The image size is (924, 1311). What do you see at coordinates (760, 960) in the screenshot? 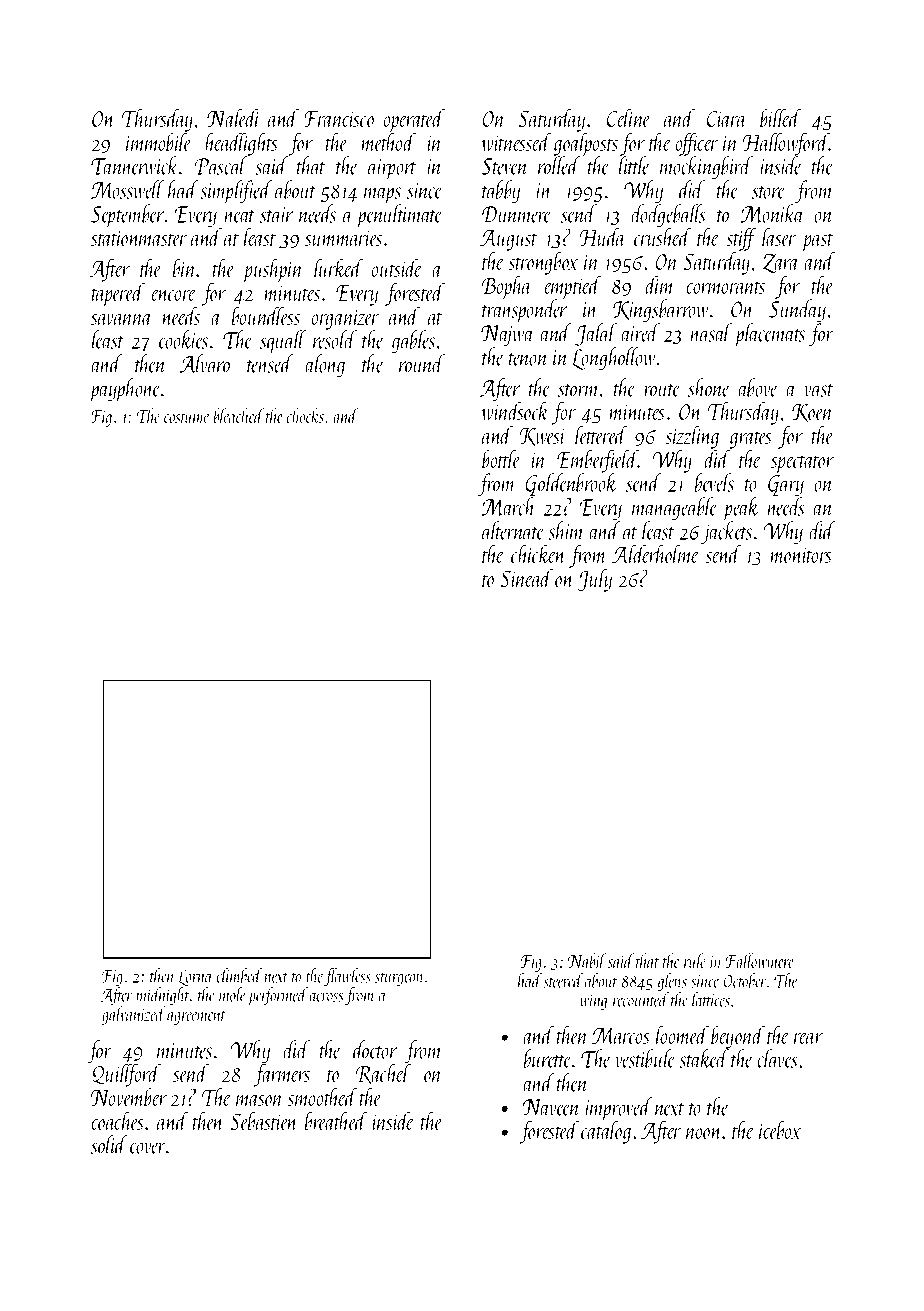
I see `Fallowmere` at bounding box center [760, 960].
